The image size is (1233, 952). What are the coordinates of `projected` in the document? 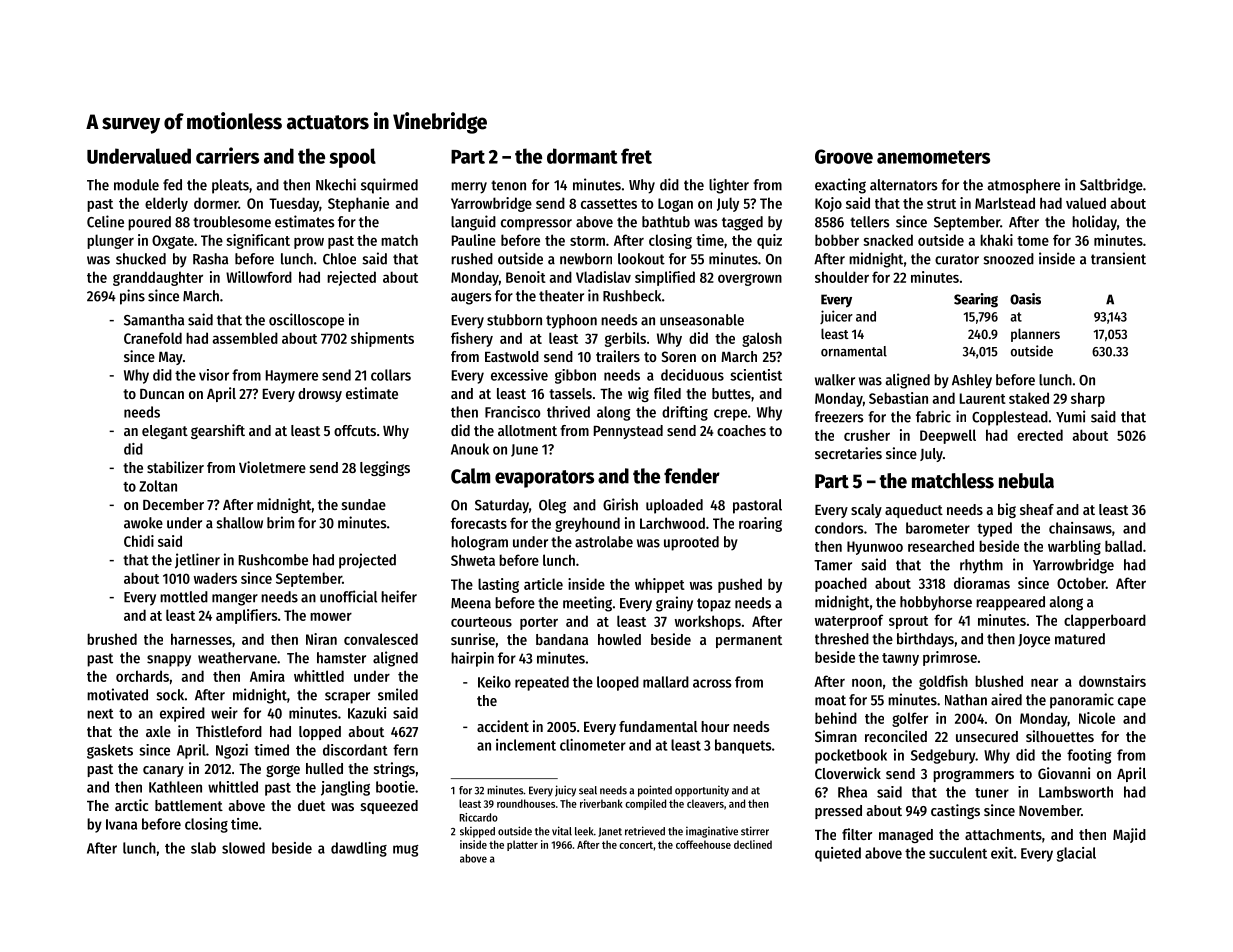 It's located at (367, 561).
